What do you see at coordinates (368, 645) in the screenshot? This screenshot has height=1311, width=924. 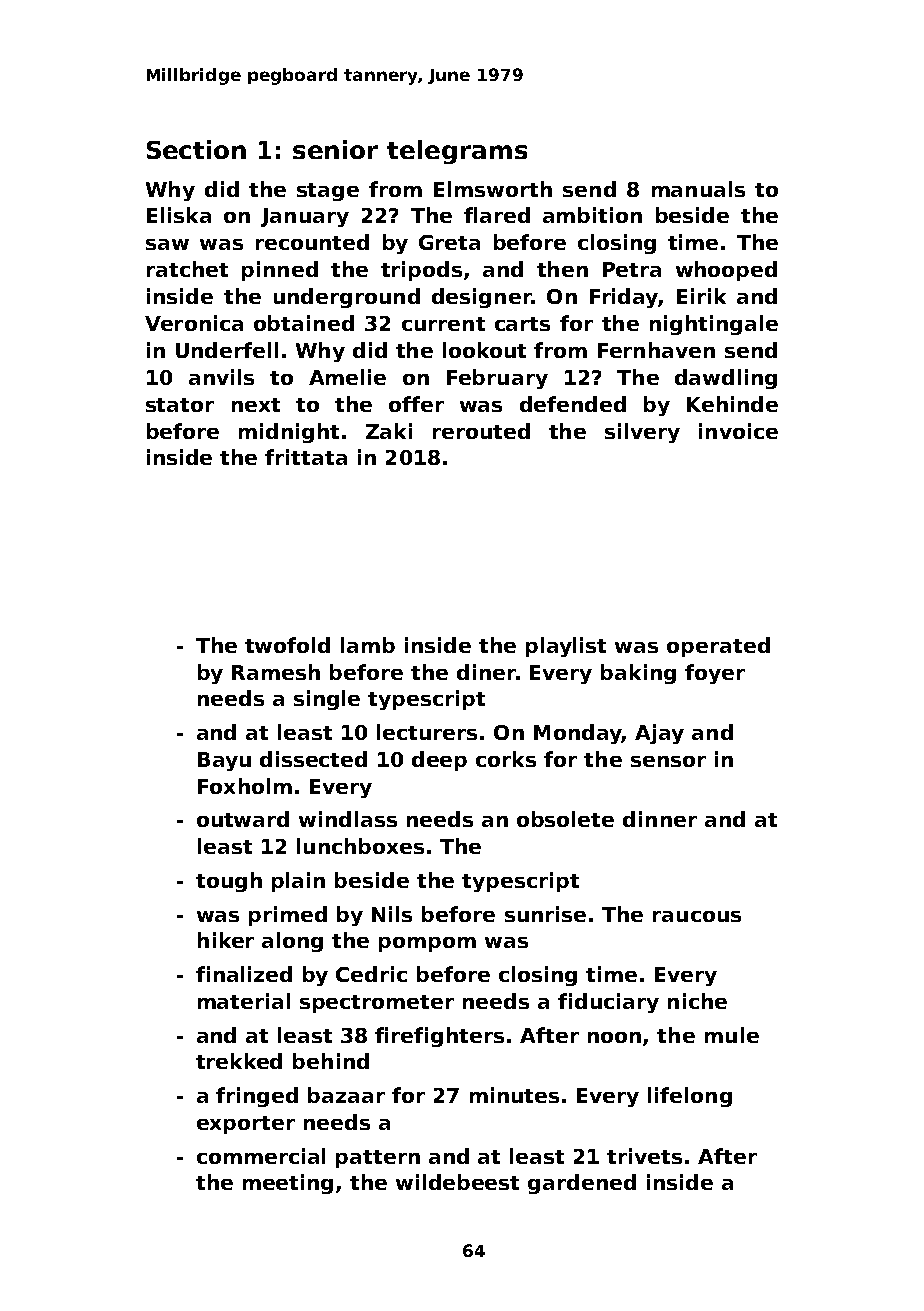 I see `lamb` at bounding box center [368, 645].
